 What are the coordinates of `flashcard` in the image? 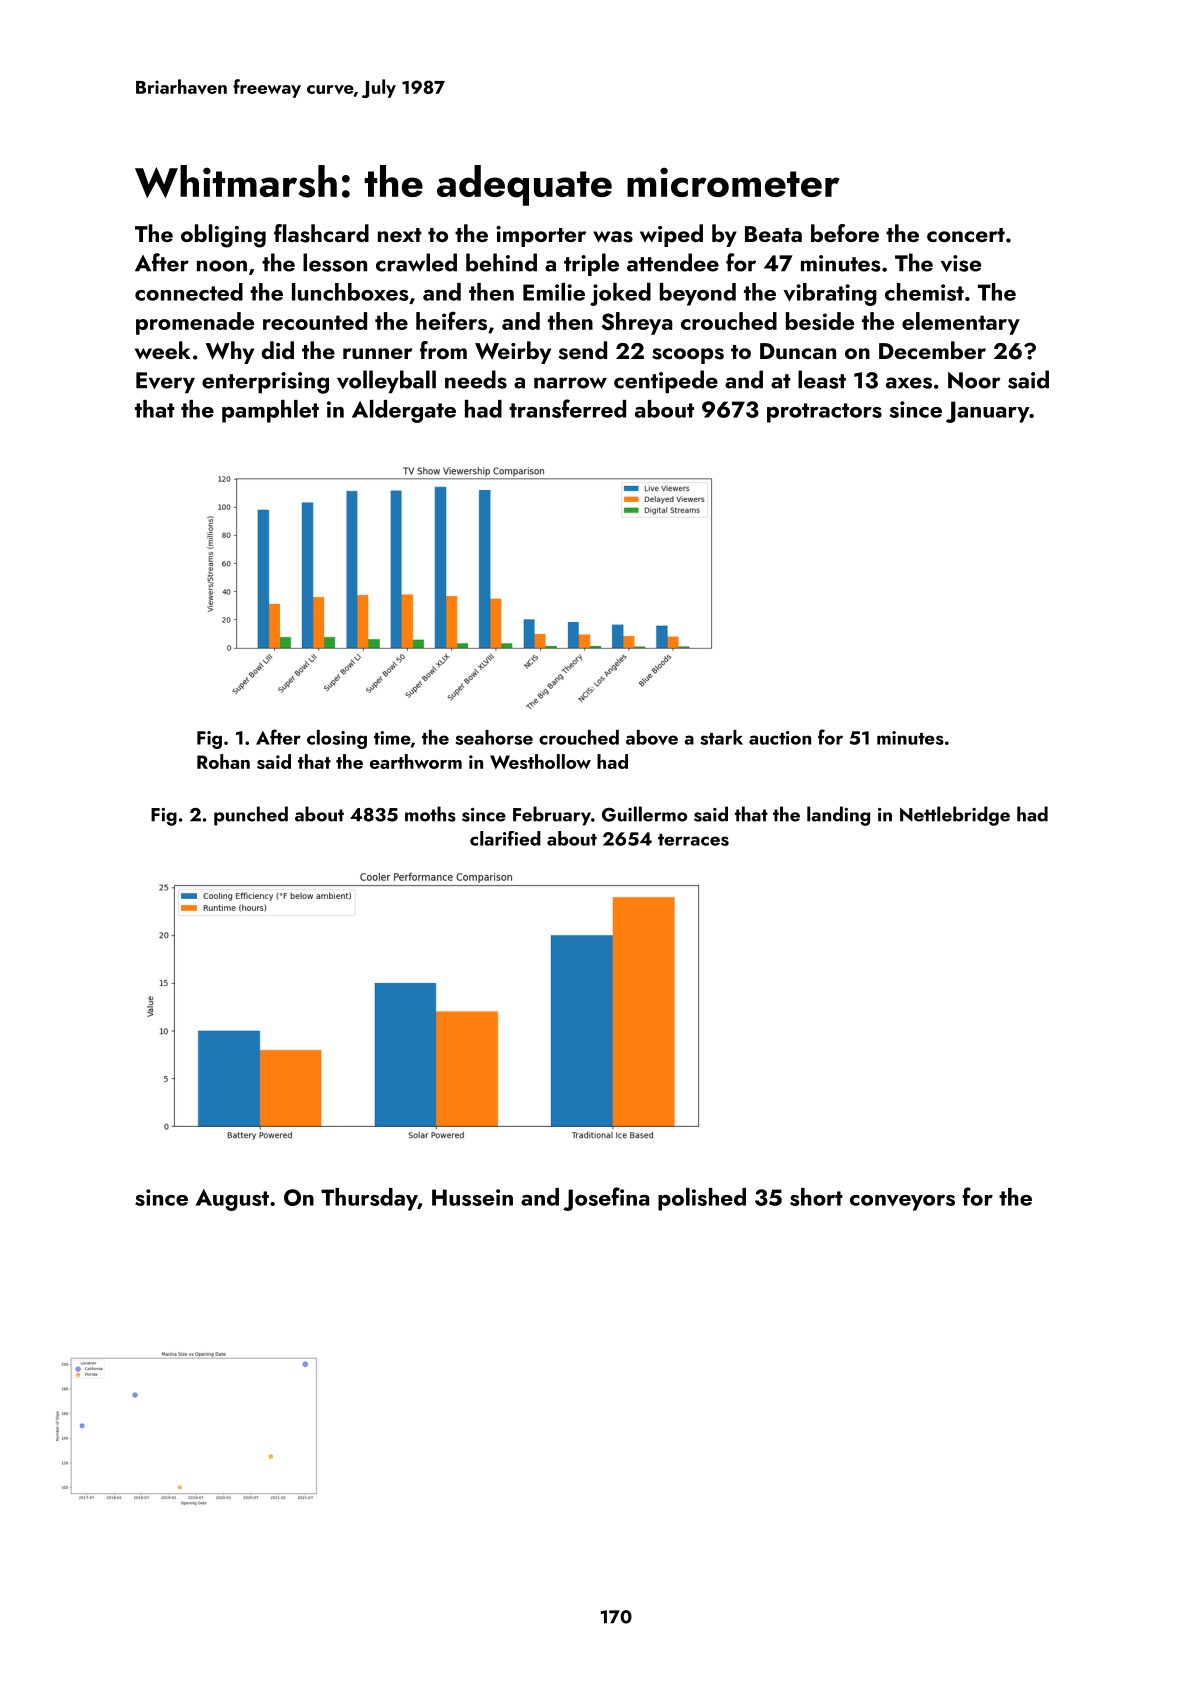 It's located at (321, 233).
